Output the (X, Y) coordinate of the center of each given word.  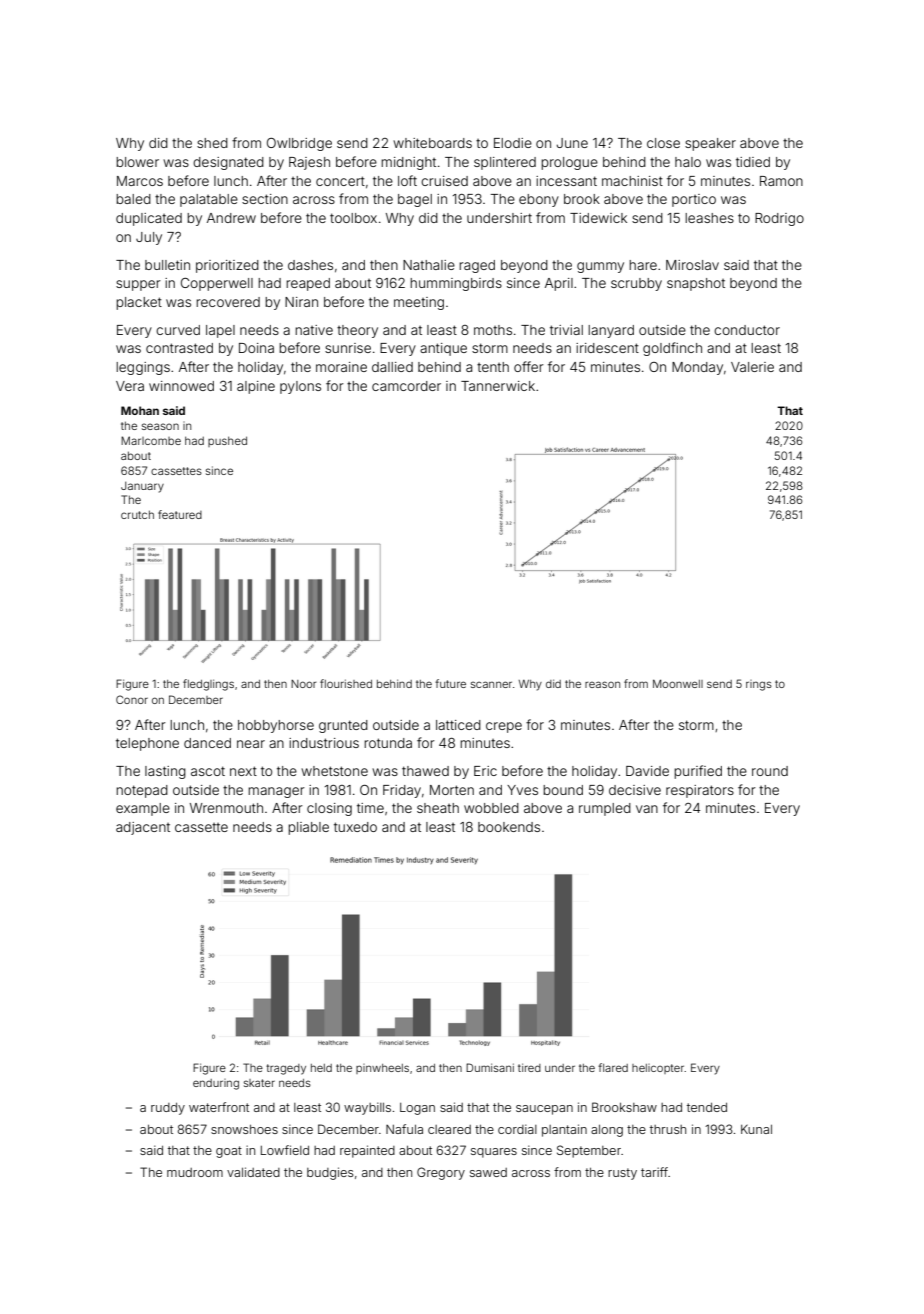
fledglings (208, 685)
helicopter (658, 1069)
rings (759, 685)
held (321, 1068)
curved (178, 330)
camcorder (406, 386)
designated (228, 163)
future (450, 683)
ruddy (168, 1109)
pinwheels (382, 1069)
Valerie (752, 367)
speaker (710, 144)
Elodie (513, 143)
